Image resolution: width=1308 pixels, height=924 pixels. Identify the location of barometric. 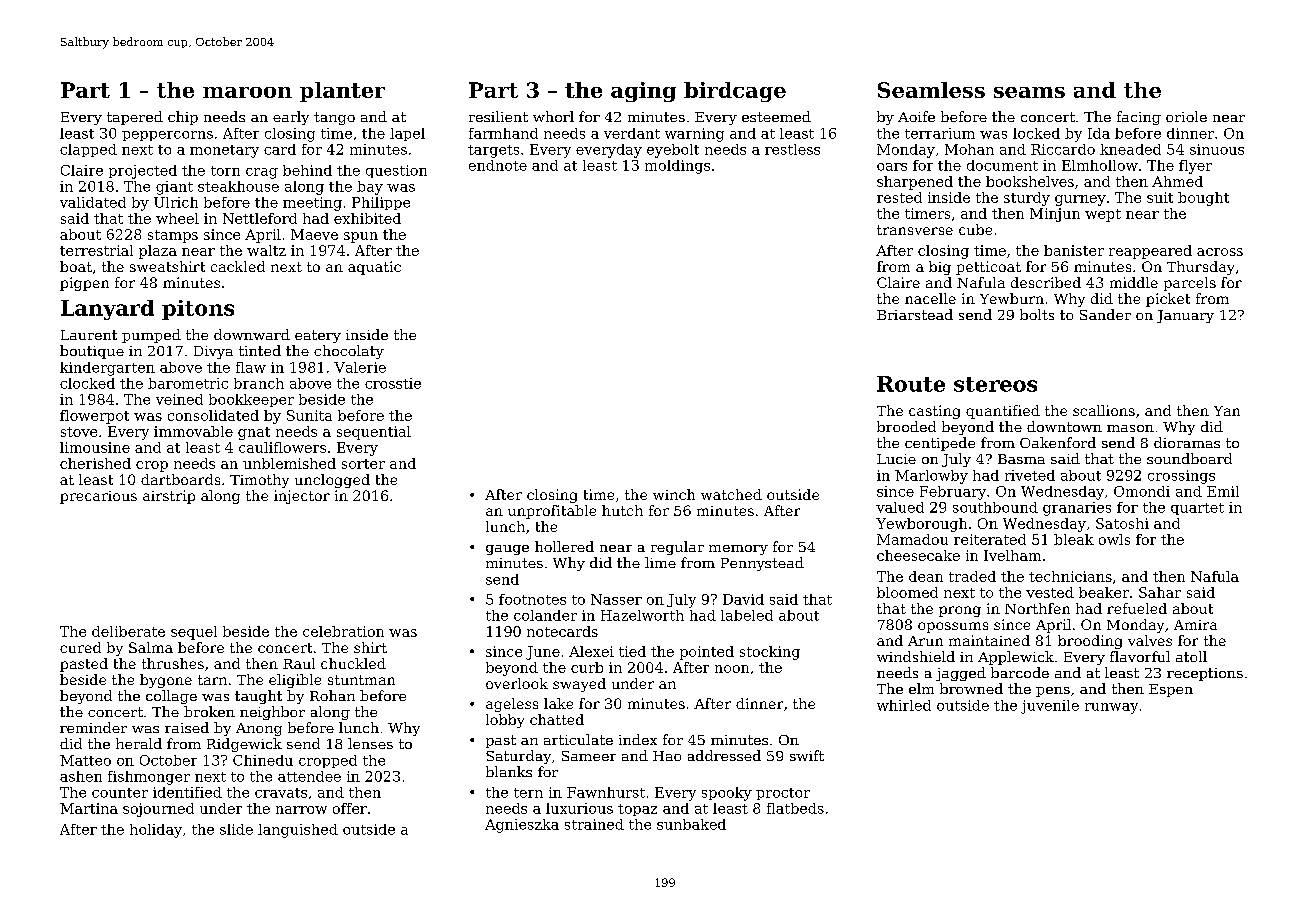
(188, 383).
